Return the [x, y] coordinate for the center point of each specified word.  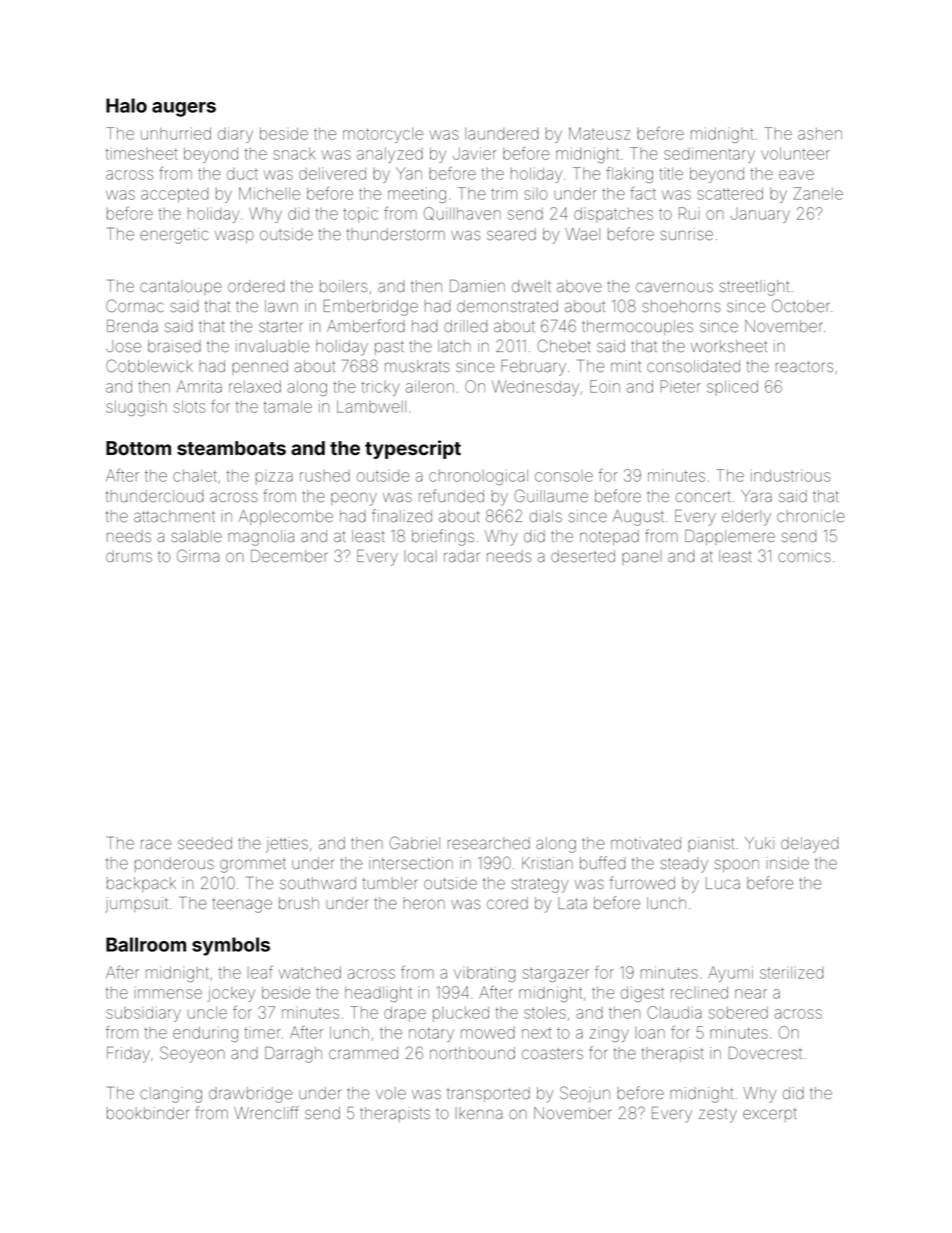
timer [263, 1033]
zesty [718, 1115]
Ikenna [479, 1113]
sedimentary [709, 155]
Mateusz [599, 133]
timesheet [141, 154]
